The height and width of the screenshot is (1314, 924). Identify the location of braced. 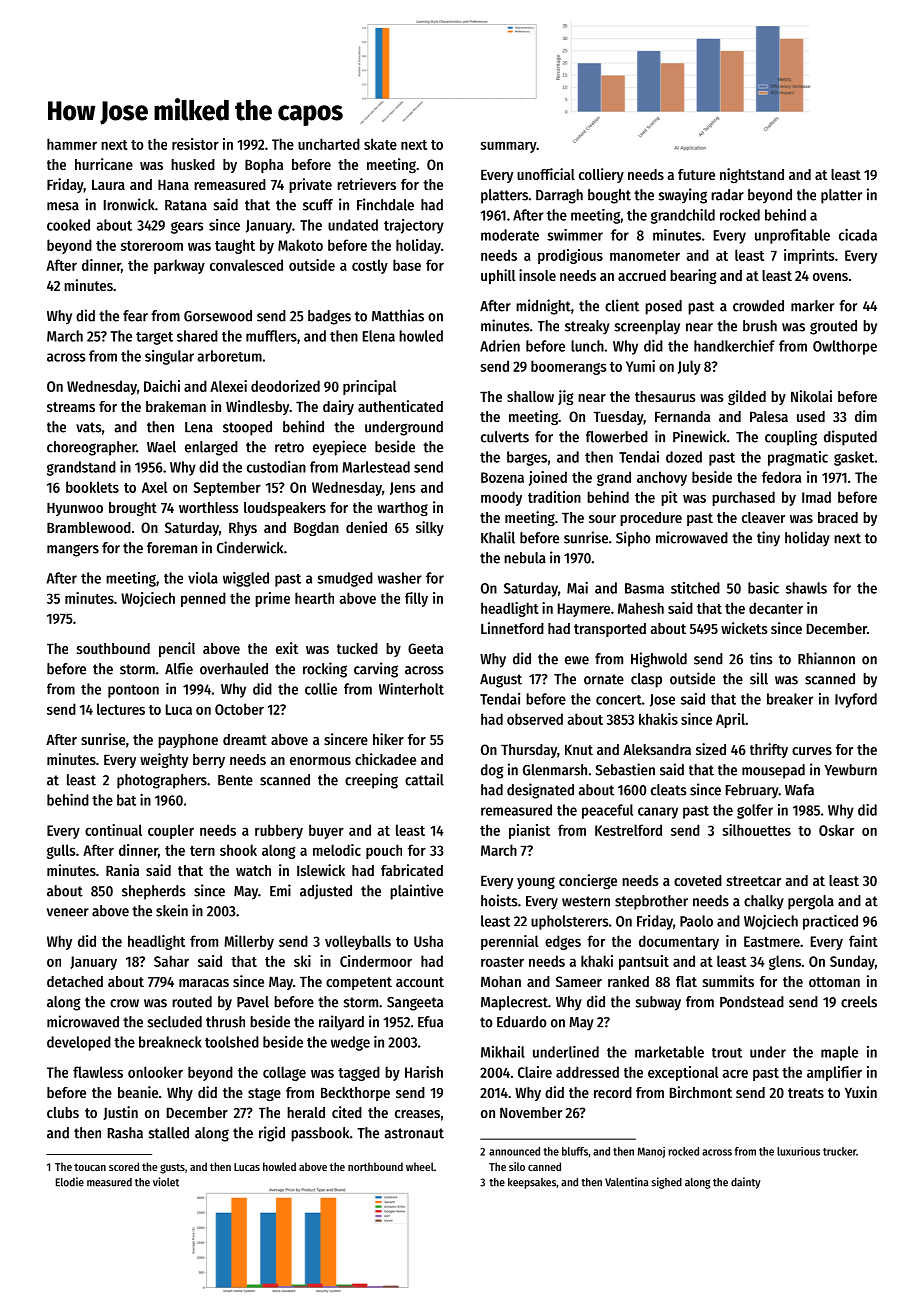
(838, 517).
